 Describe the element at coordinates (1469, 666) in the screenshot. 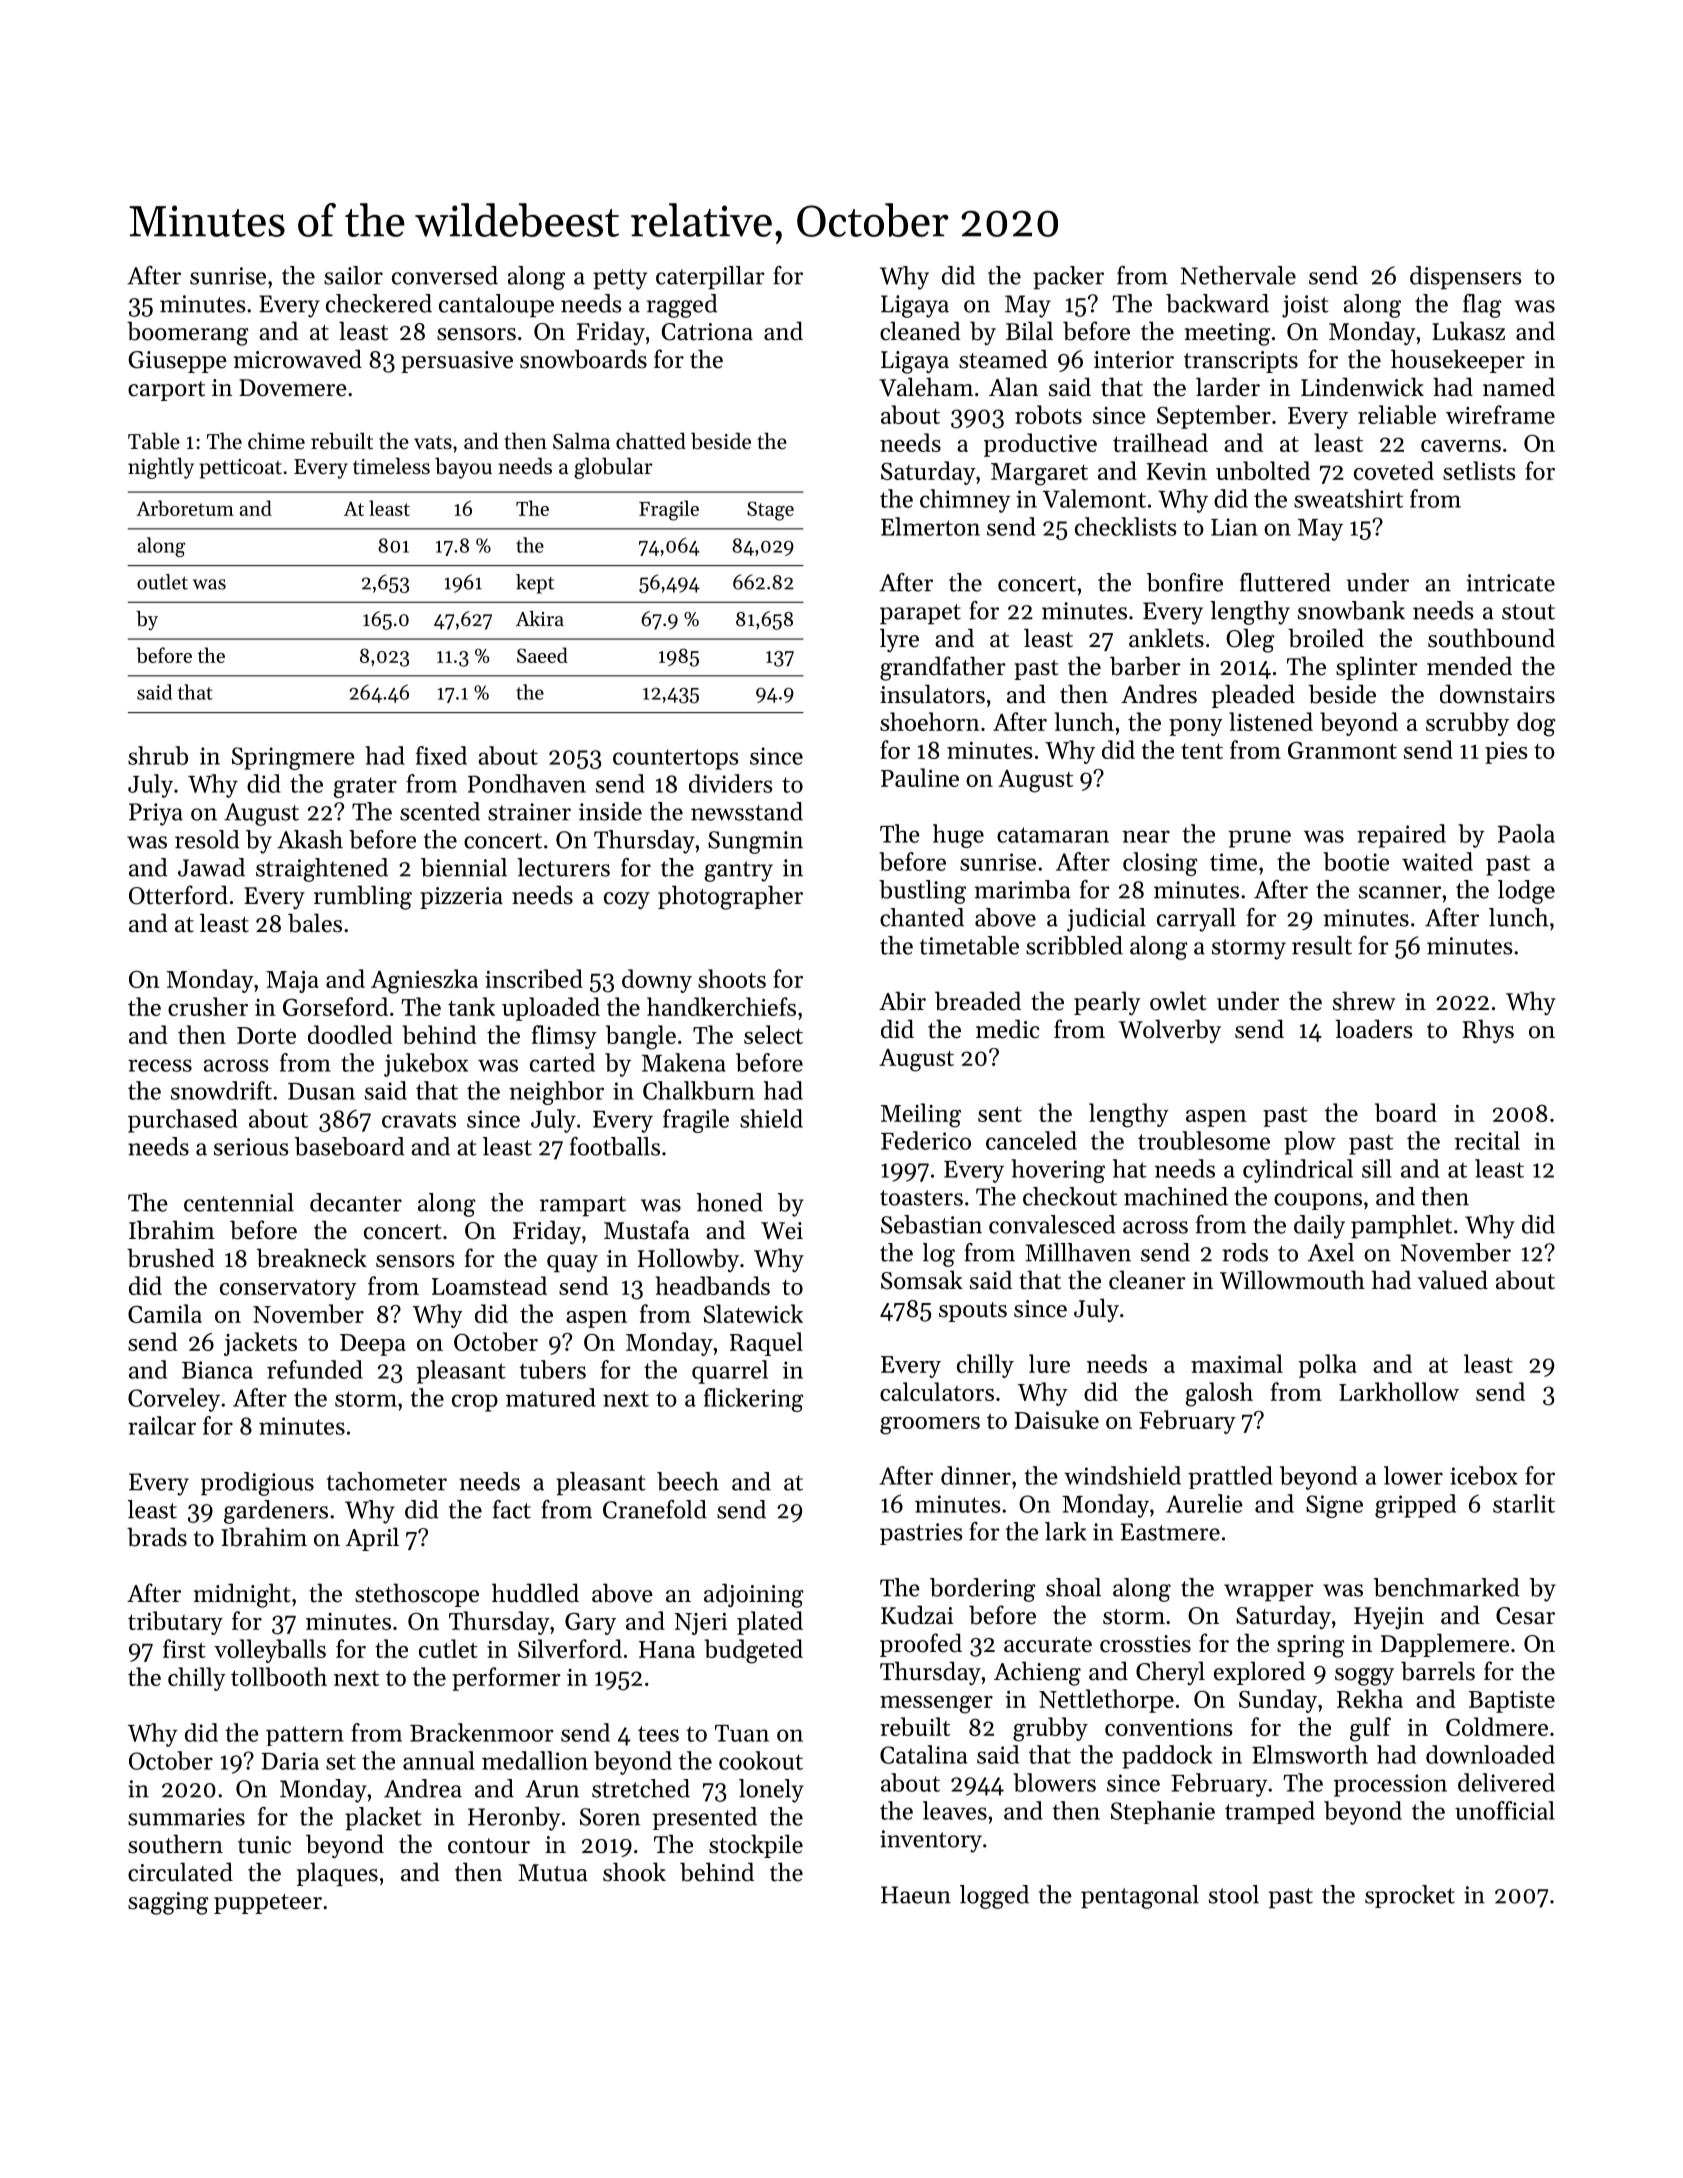

I see `mended` at that location.
